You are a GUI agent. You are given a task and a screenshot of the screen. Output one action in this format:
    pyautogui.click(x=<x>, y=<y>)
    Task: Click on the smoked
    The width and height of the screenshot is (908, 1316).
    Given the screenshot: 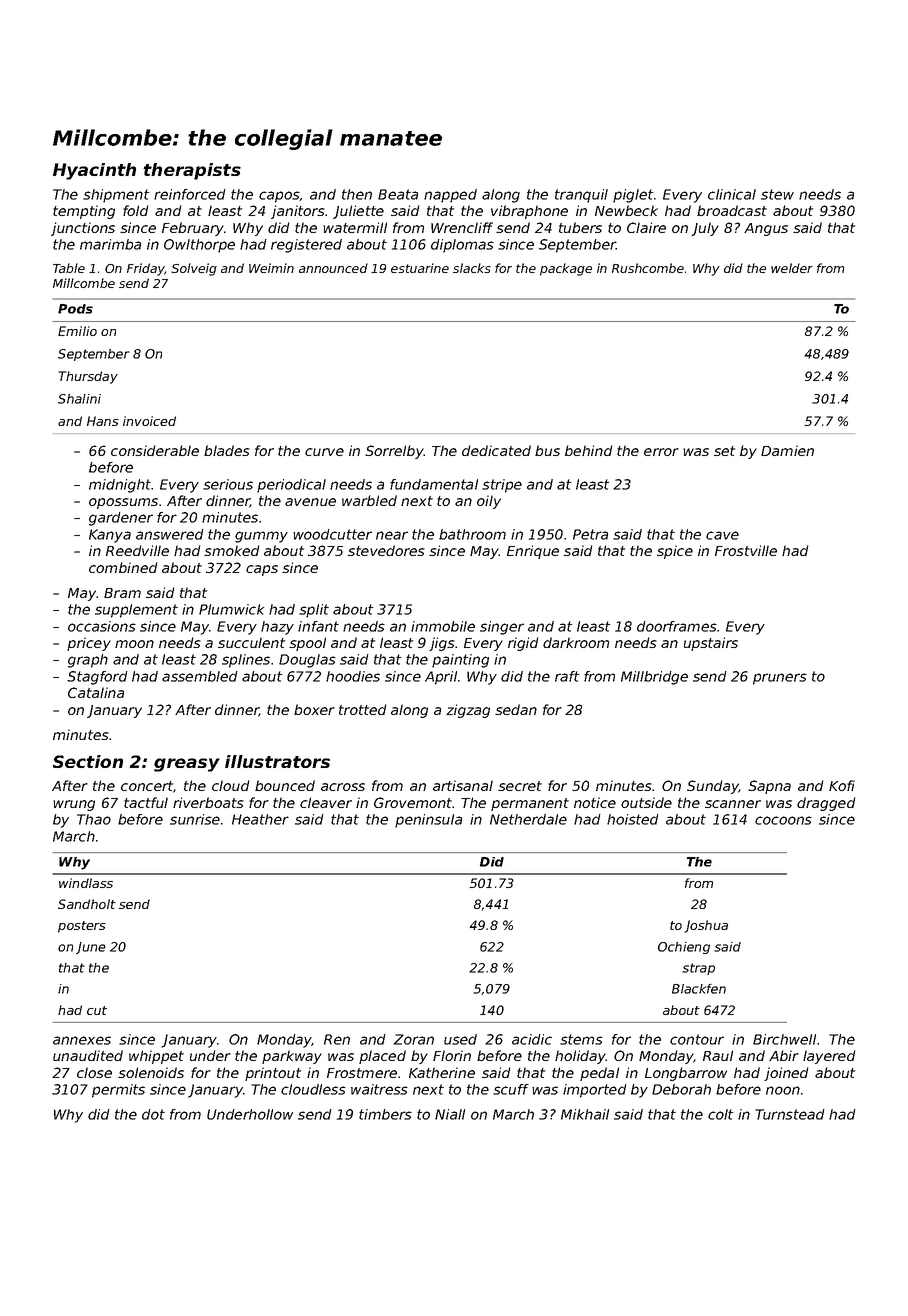 What is the action you would take?
    pyautogui.click(x=231, y=550)
